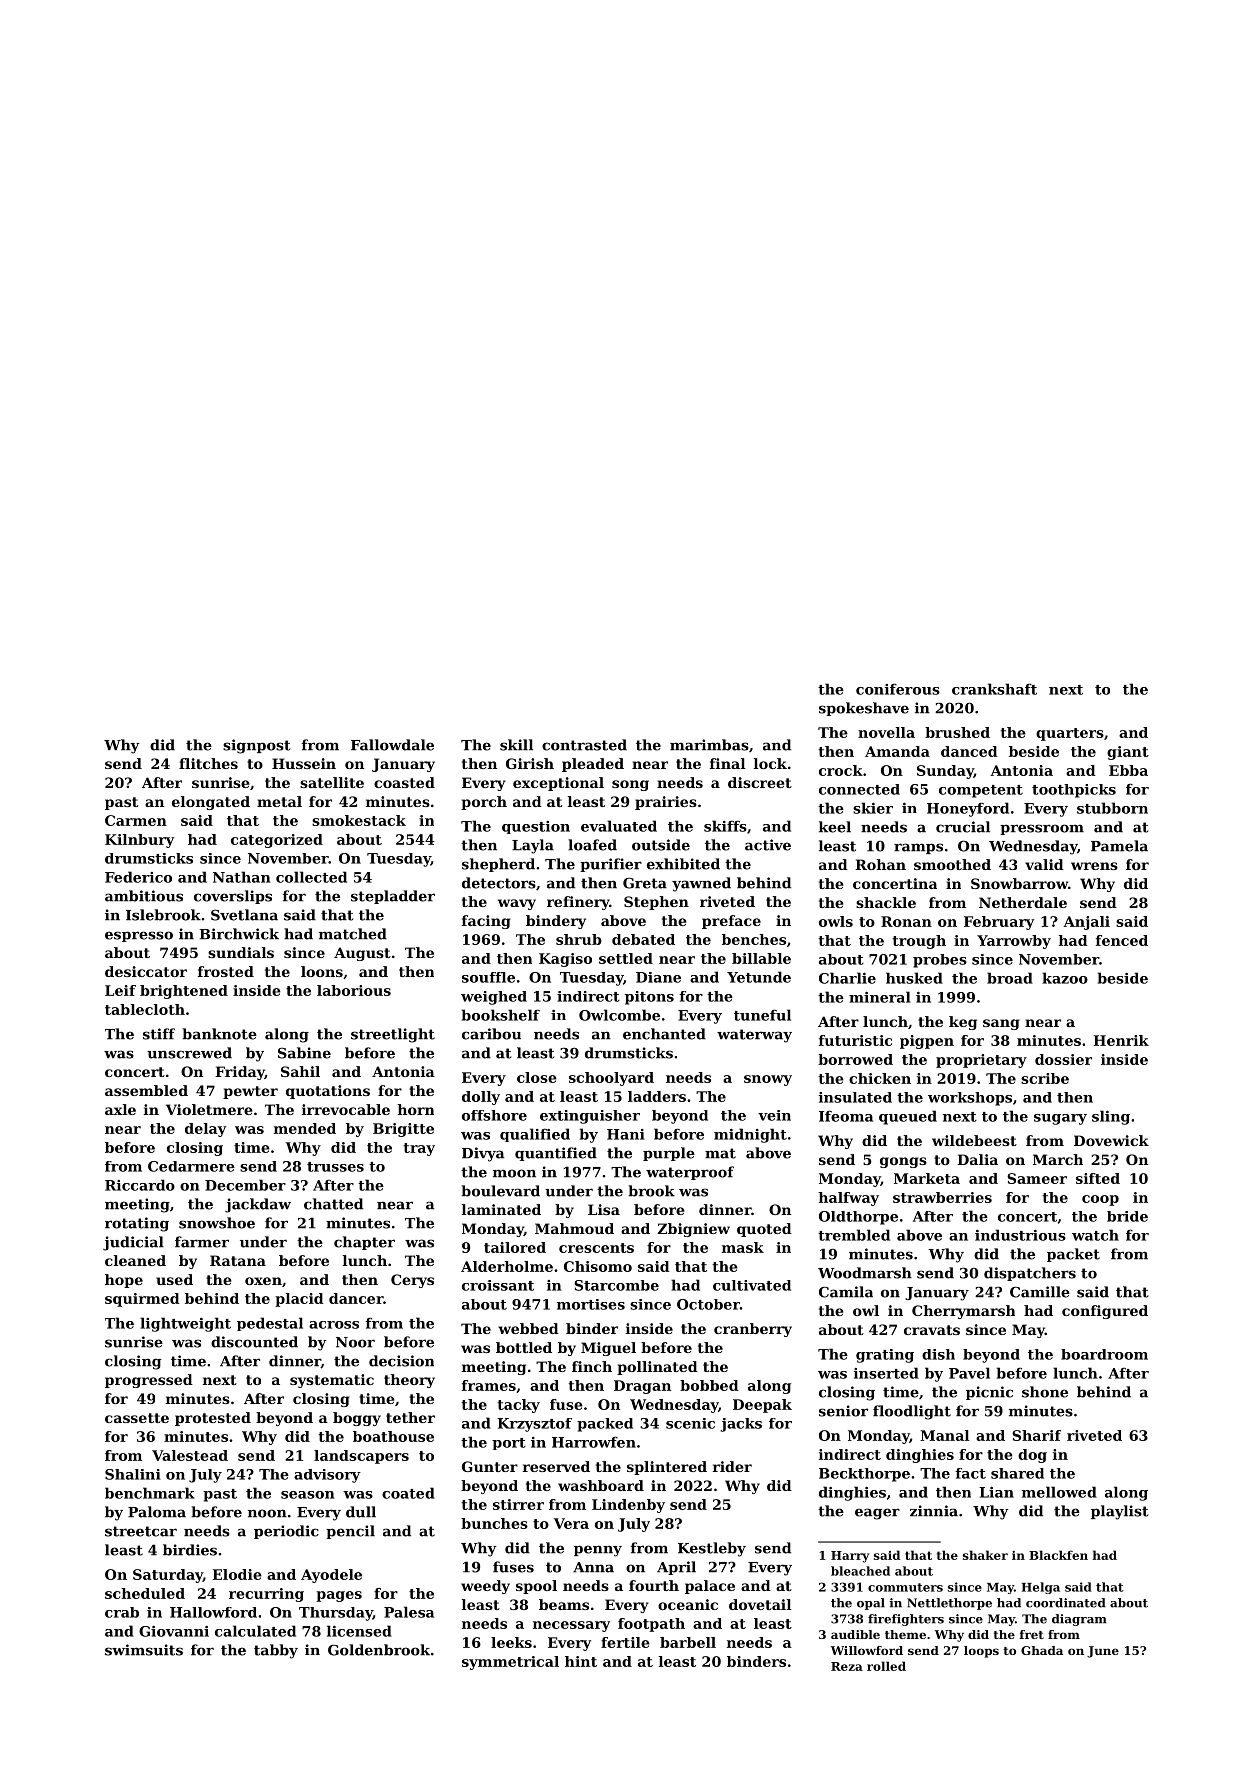 This screenshot has width=1253, height=1772. What do you see at coordinates (208, 763) in the screenshot?
I see `flitches` at bounding box center [208, 763].
